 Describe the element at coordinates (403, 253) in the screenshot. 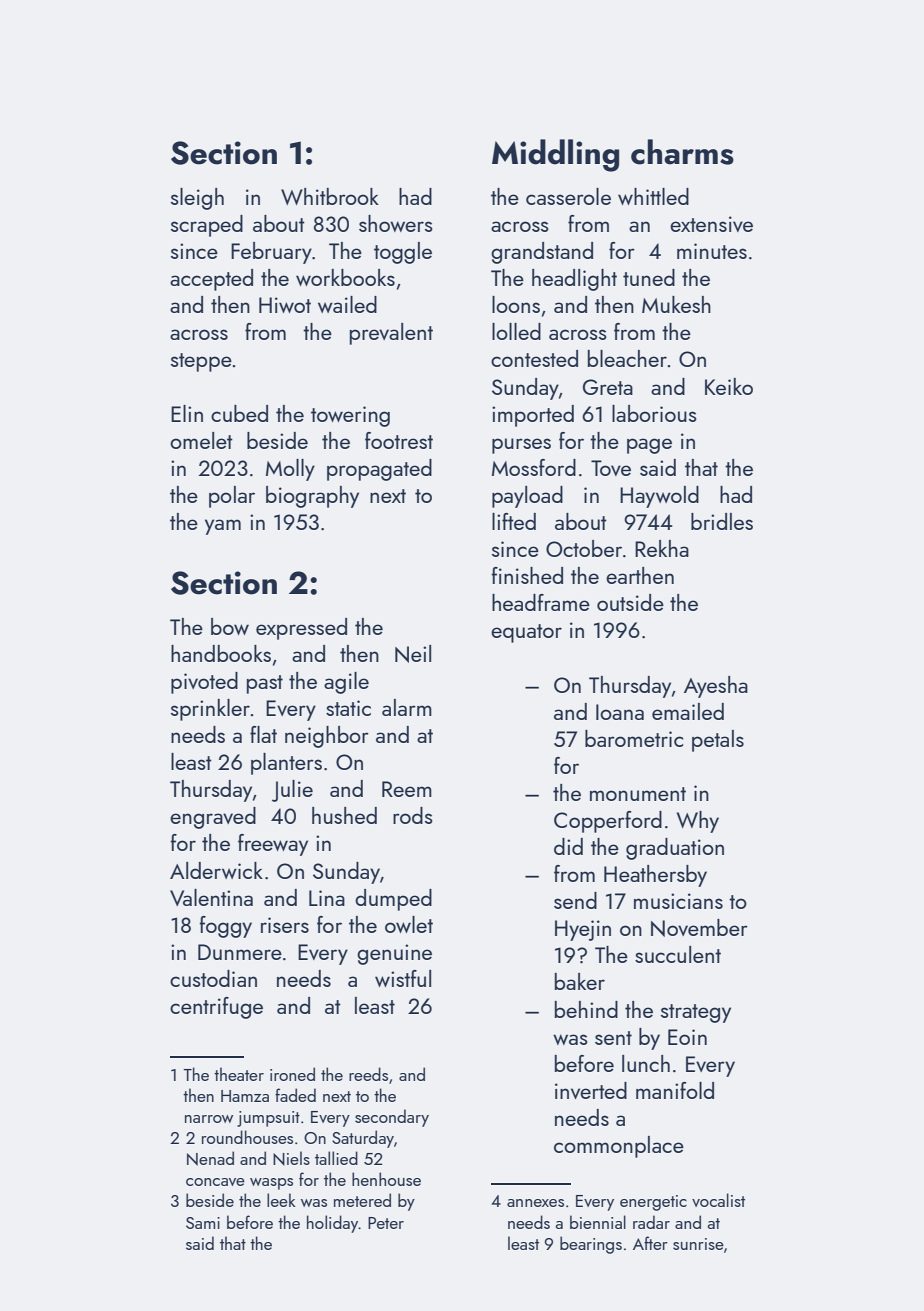

I see `toggle` at that location.
